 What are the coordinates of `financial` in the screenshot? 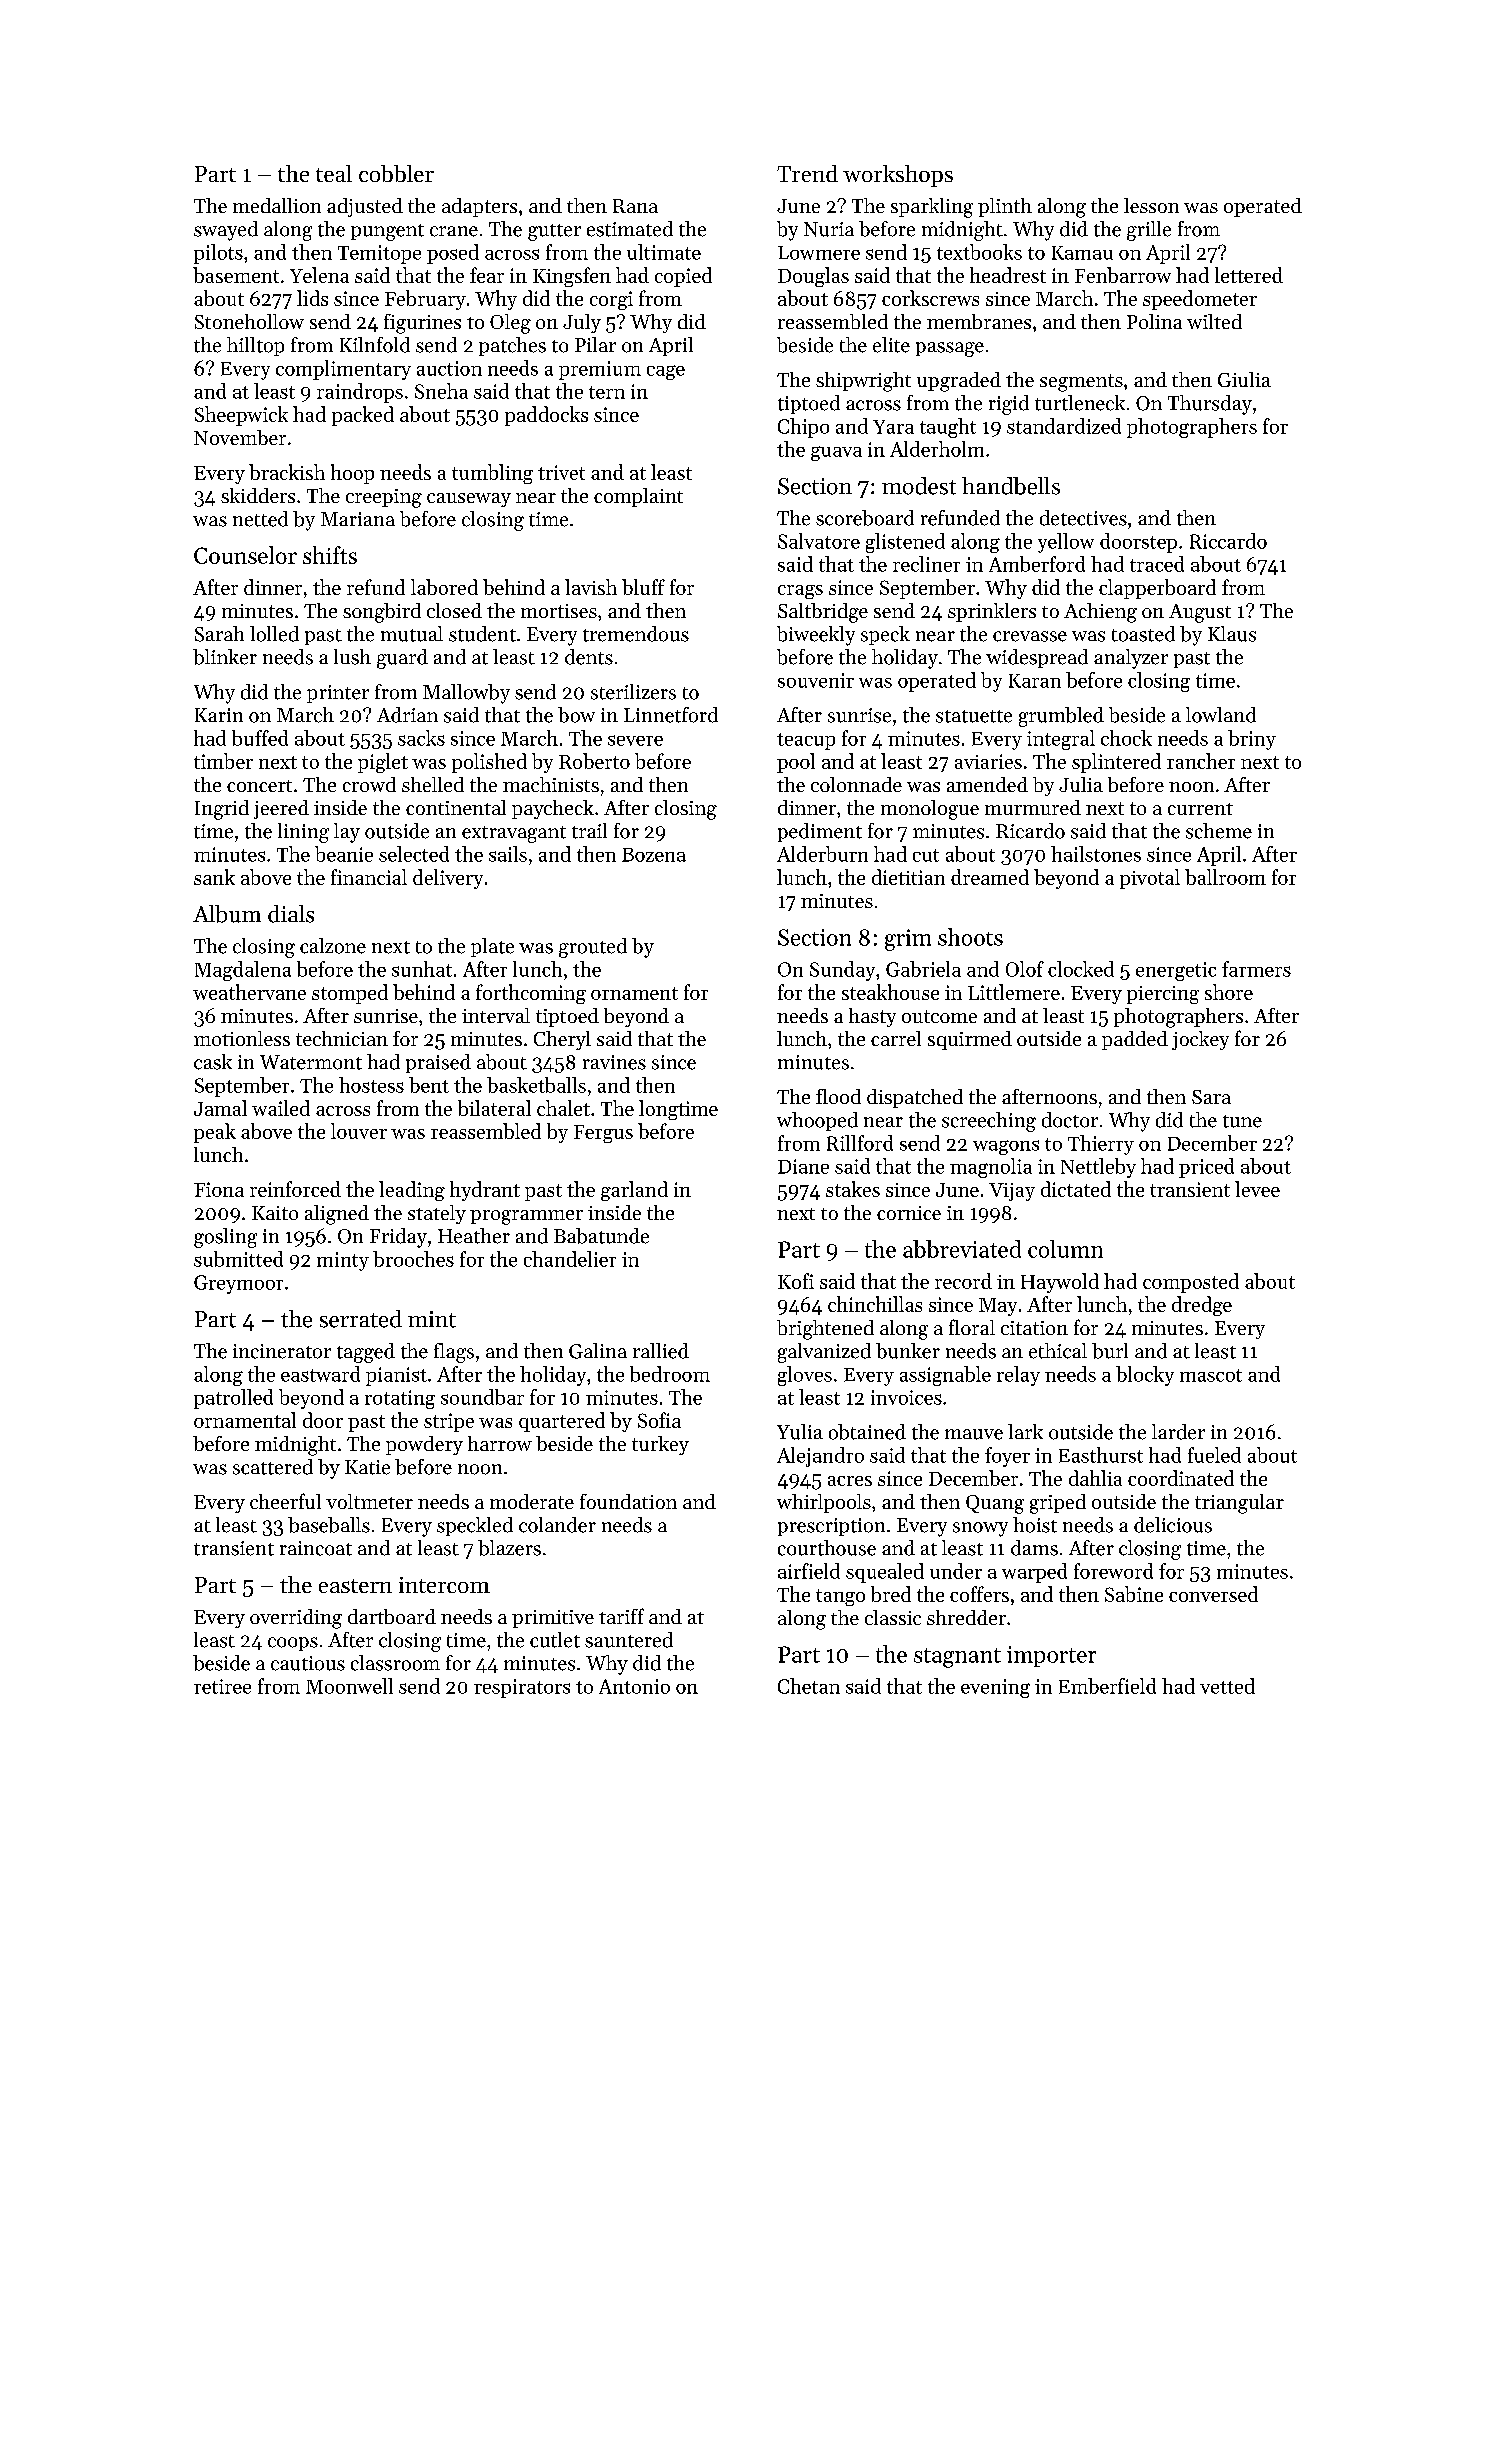 It's located at (369, 877).
